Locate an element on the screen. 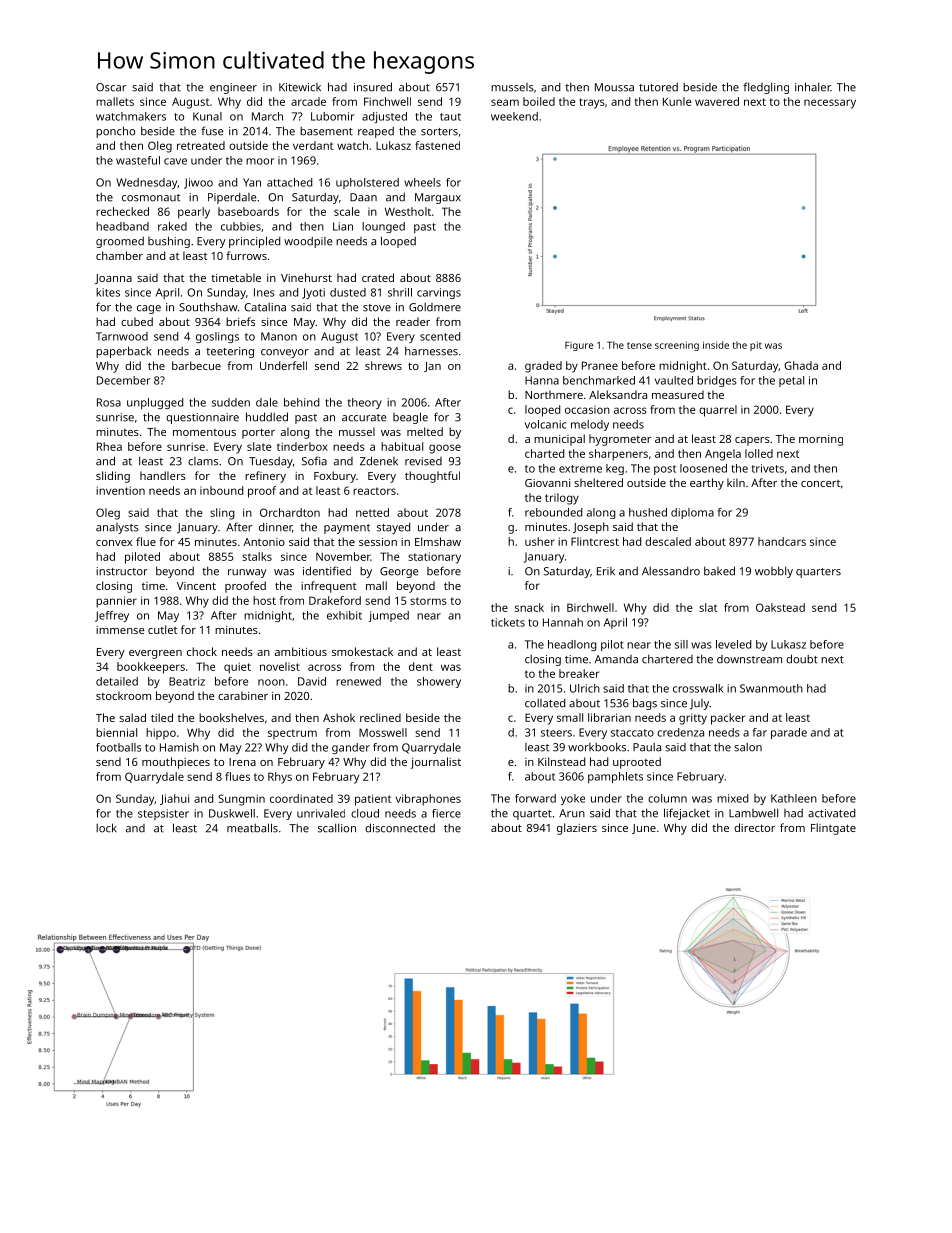 This screenshot has width=952, height=1233. Antonio is located at coordinates (264, 542).
